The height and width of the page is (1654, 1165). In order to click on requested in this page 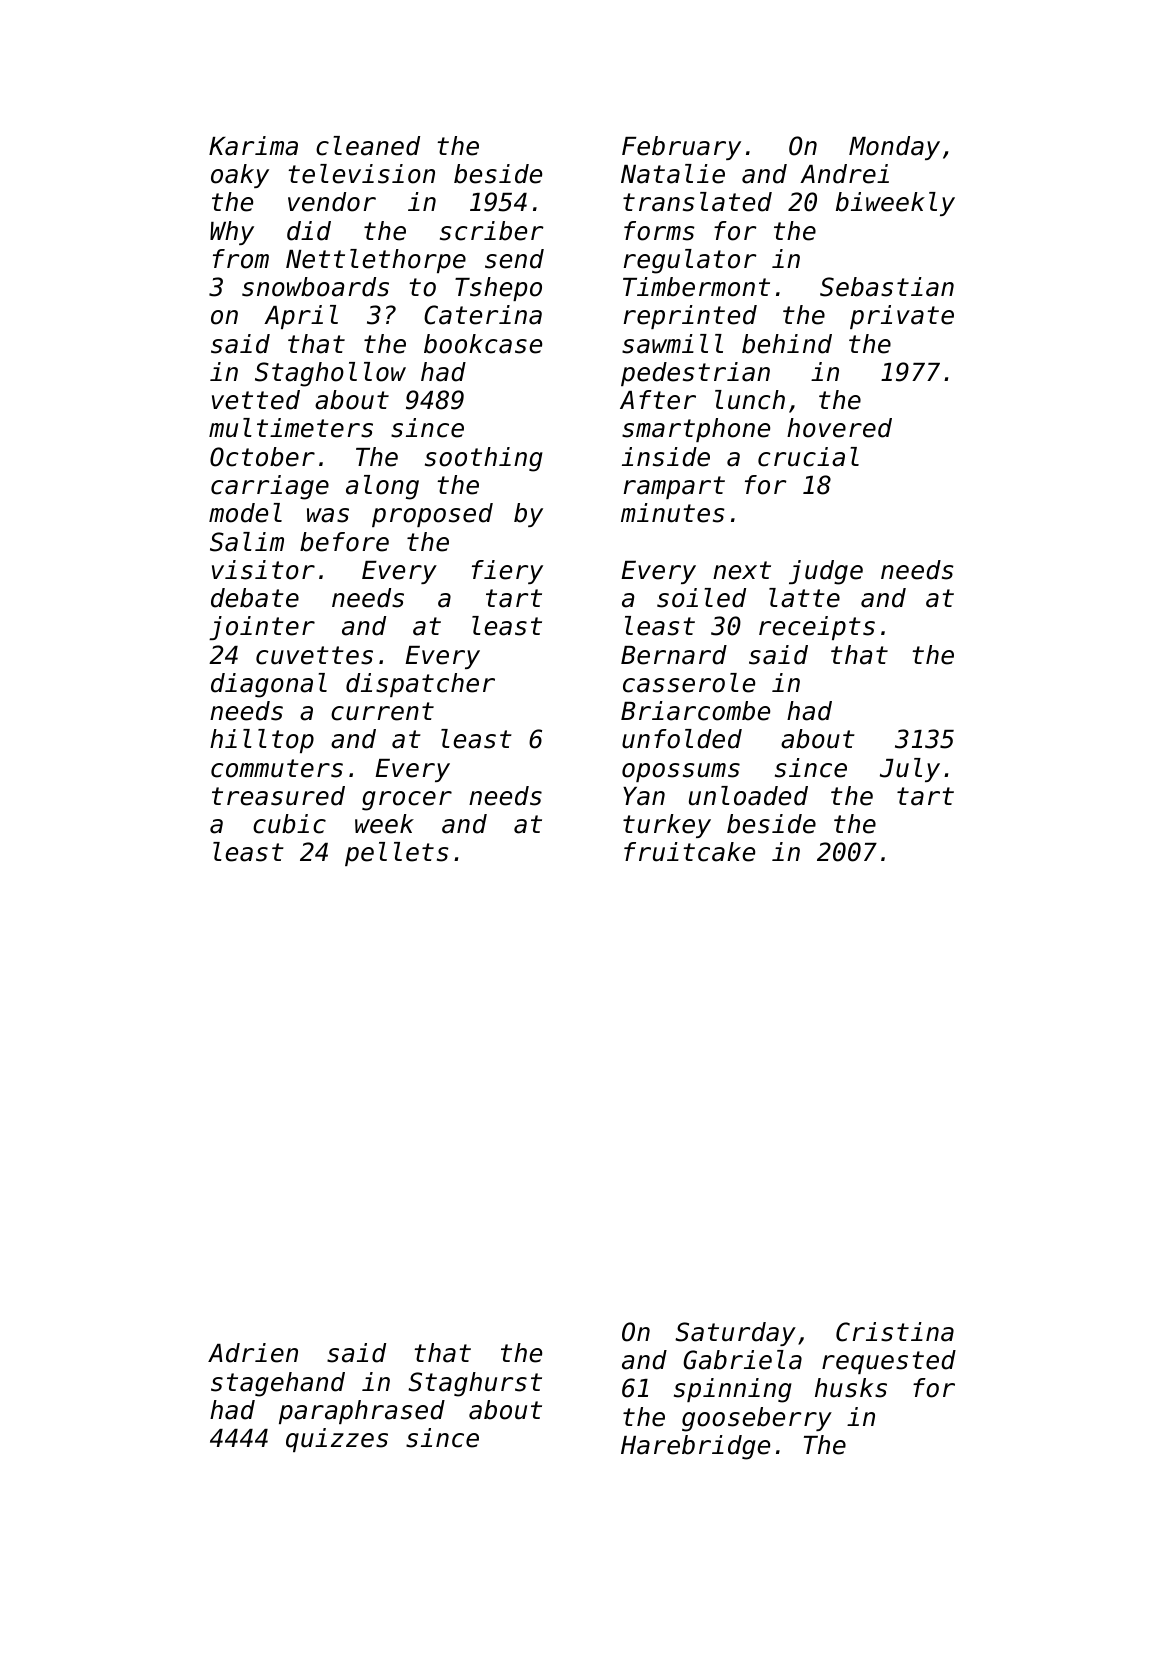, I will do `click(889, 1362)`.
